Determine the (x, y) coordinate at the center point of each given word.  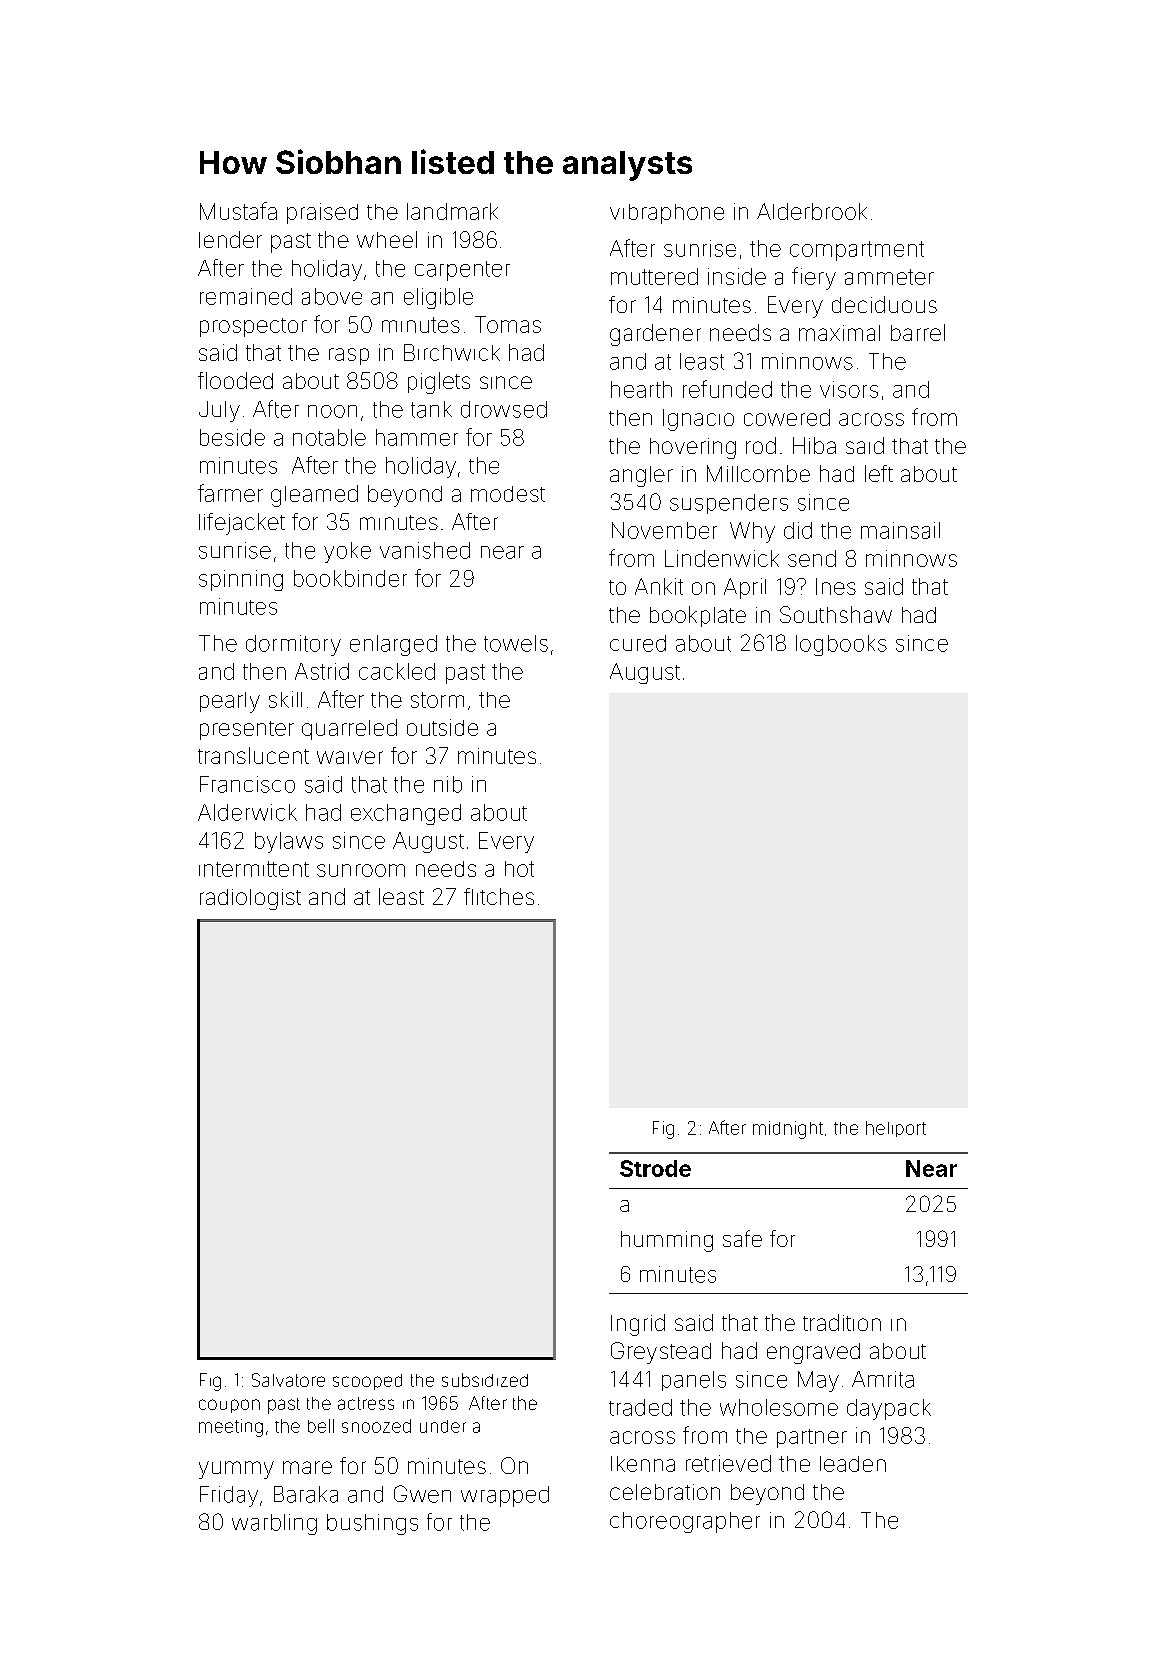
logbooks (841, 645)
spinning (241, 580)
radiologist (250, 899)
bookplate (698, 616)
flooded (235, 380)
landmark (452, 211)
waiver (350, 757)
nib (448, 784)
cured (638, 643)
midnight (788, 1130)
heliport (896, 1129)
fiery (814, 278)
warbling (274, 1524)
